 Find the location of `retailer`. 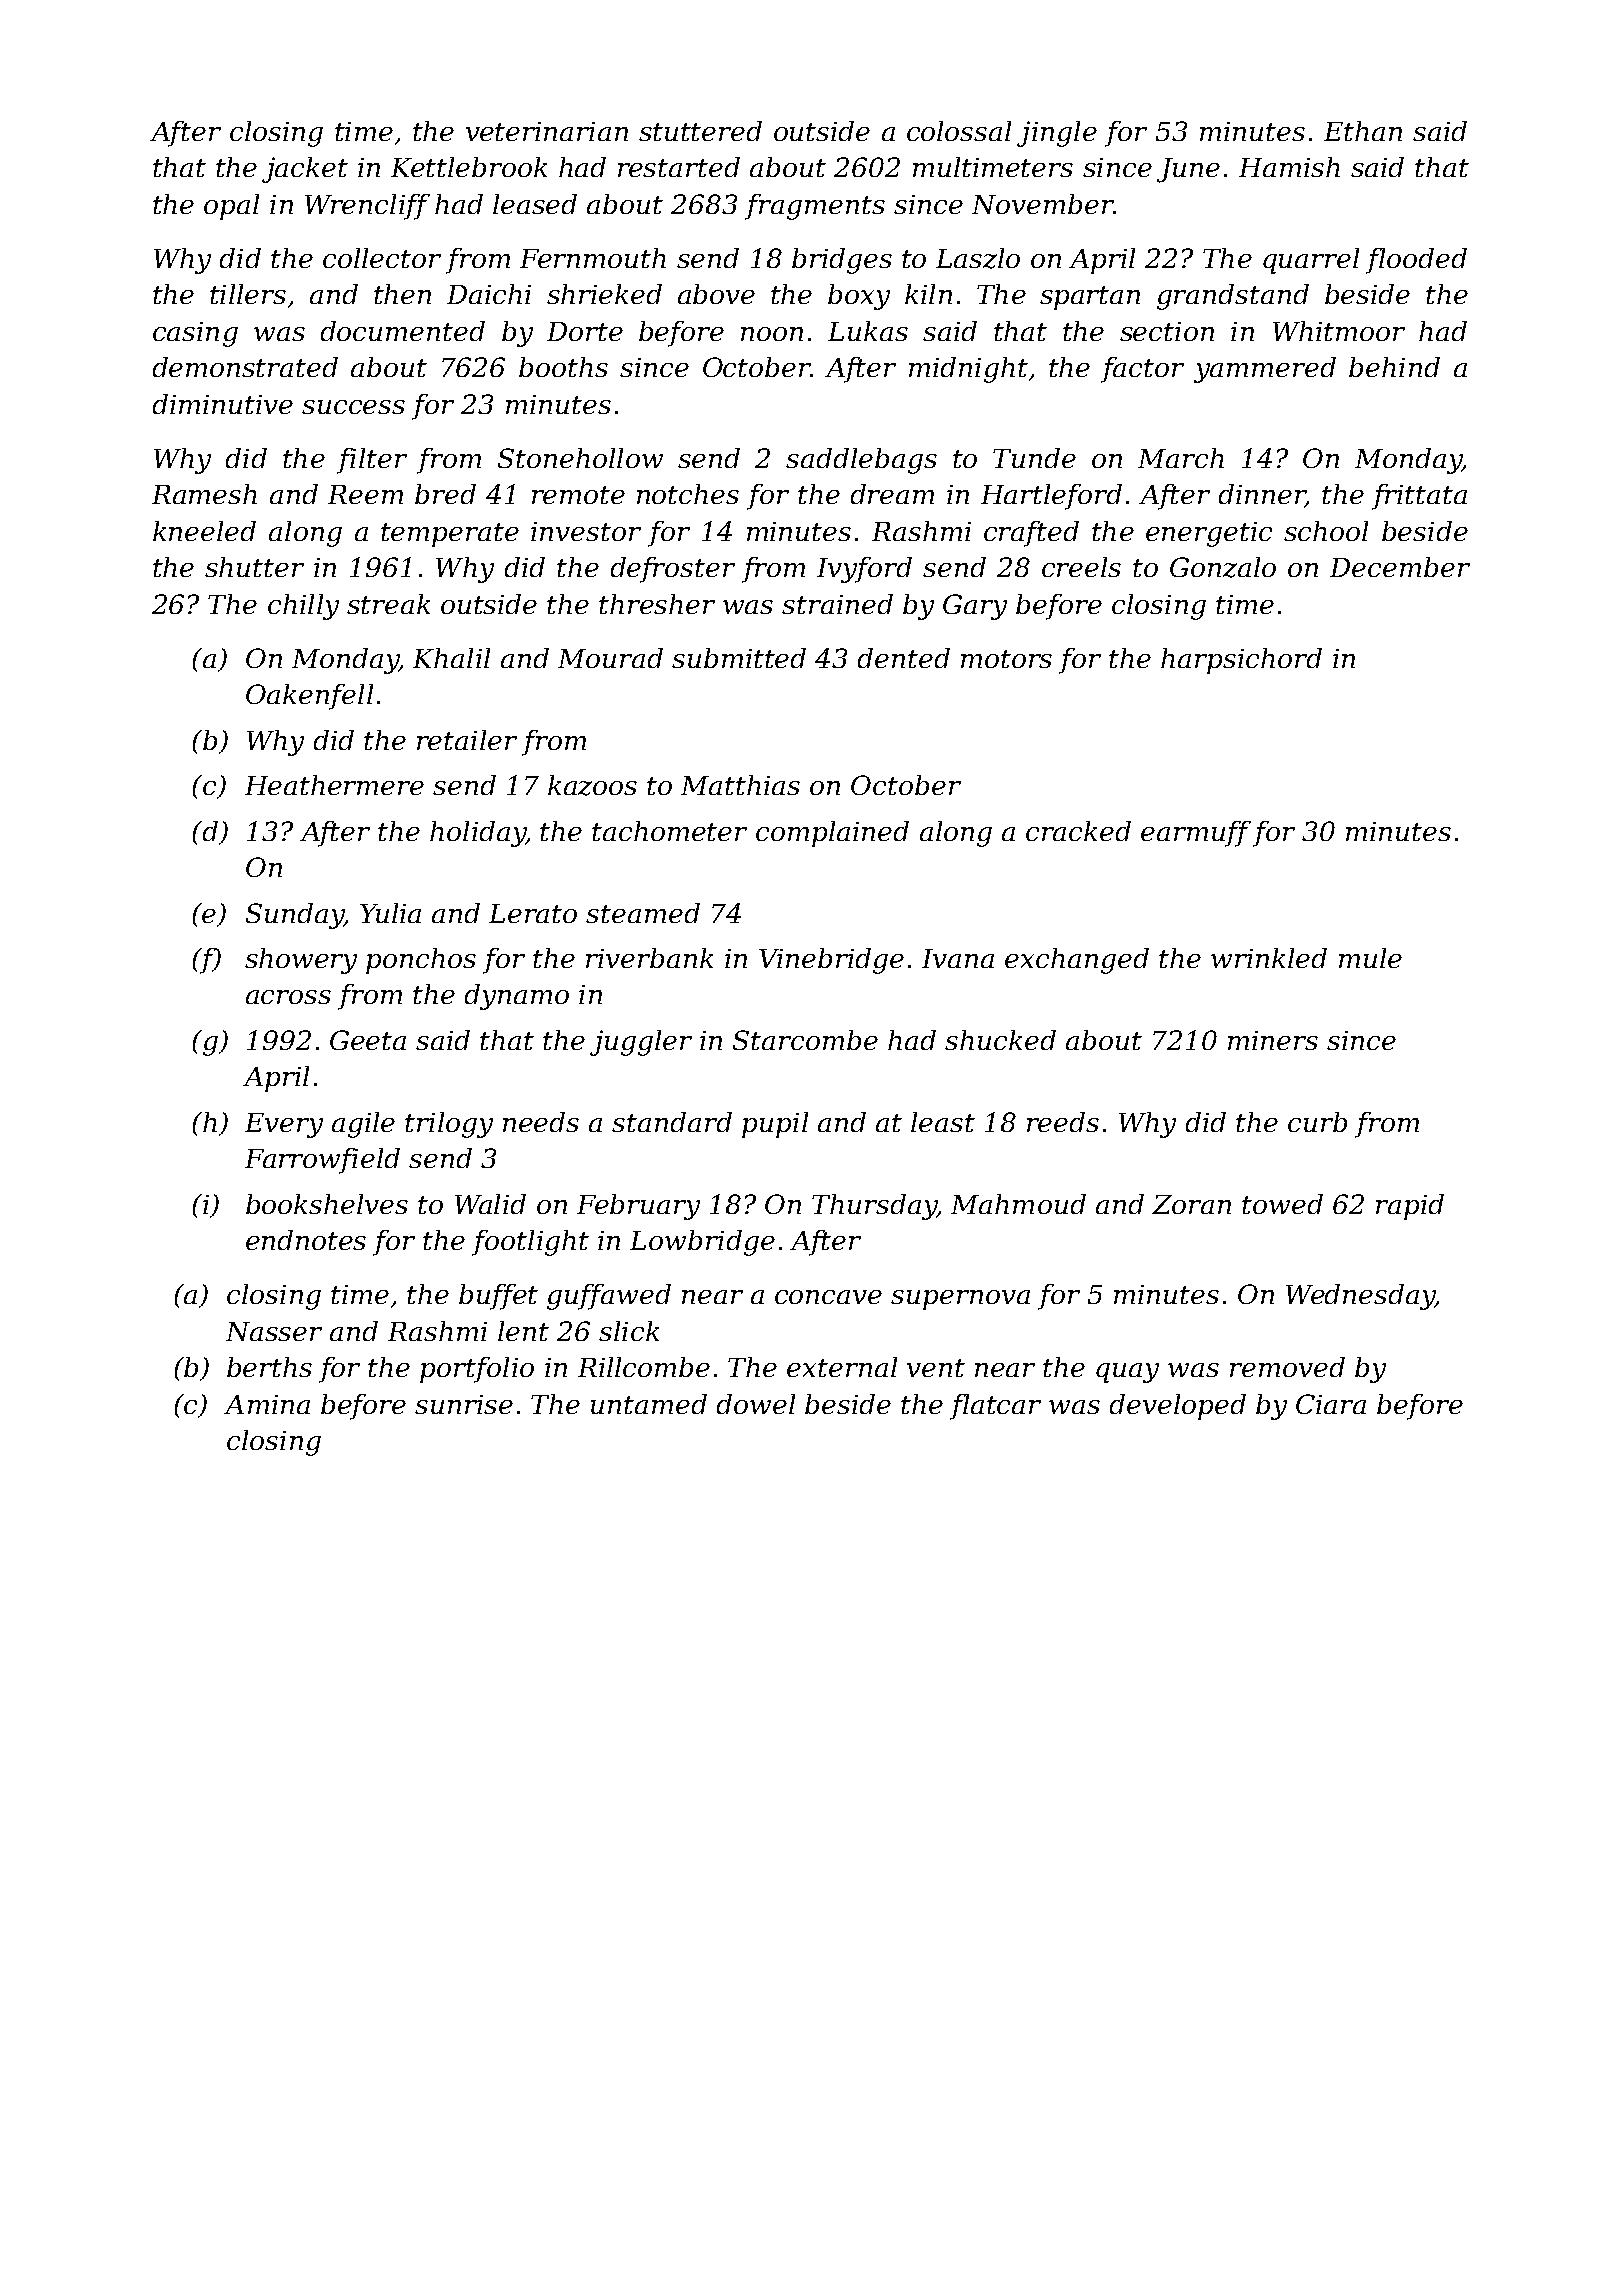

retailer is located at coordinates (467, 740).
